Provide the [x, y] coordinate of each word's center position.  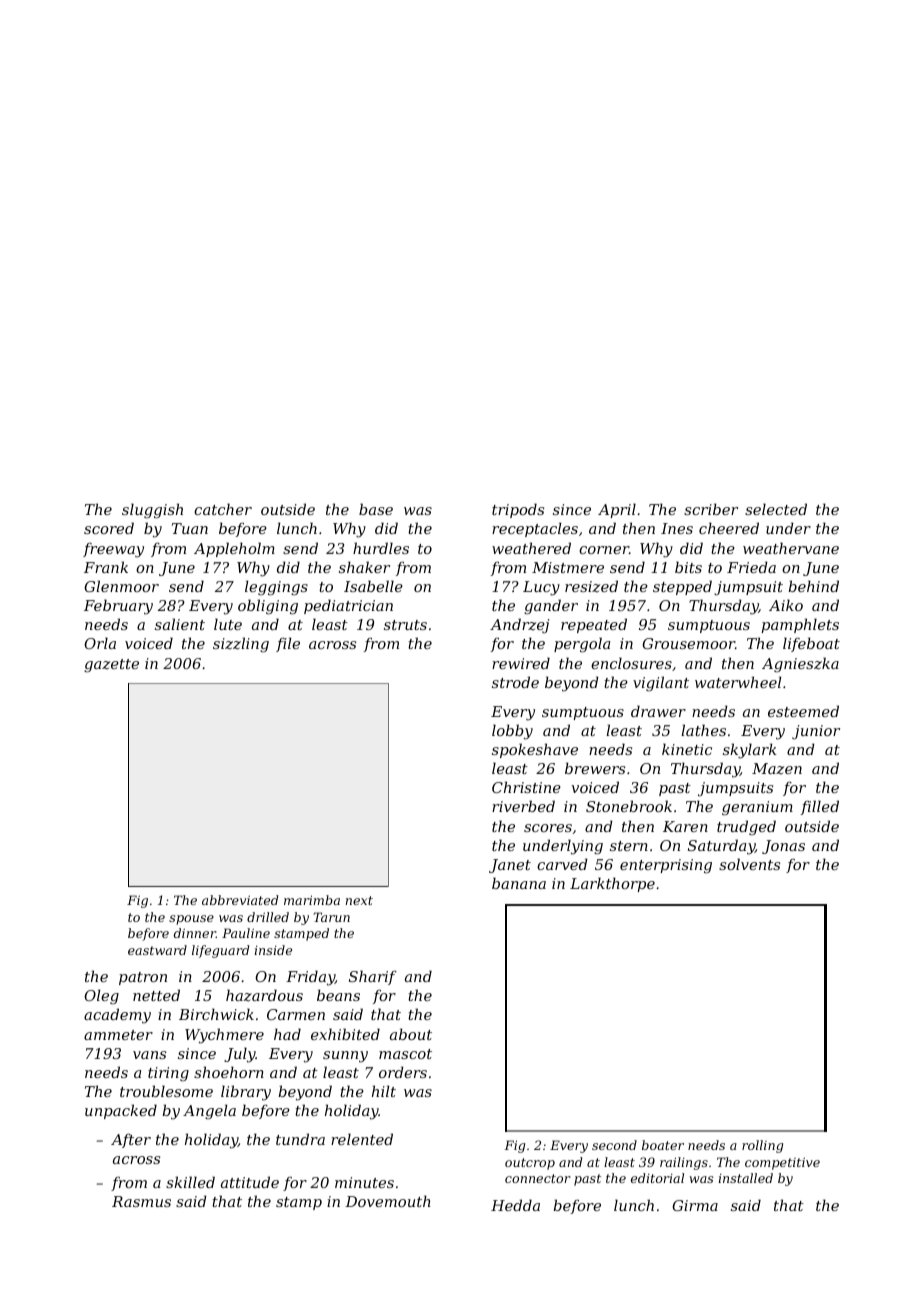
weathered [531, 548]
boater [663, 1145]
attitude [250, 1182]
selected [776, 509]
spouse [191, 920]
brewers [595, 768]
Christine [526, 787]
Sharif [373, 977]
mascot [405, 1054]
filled [820, 807]
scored [109, 528]
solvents [749, 864]
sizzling [241, 644]
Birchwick [216, 1014]
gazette [111, 665]
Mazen [777, 769]
